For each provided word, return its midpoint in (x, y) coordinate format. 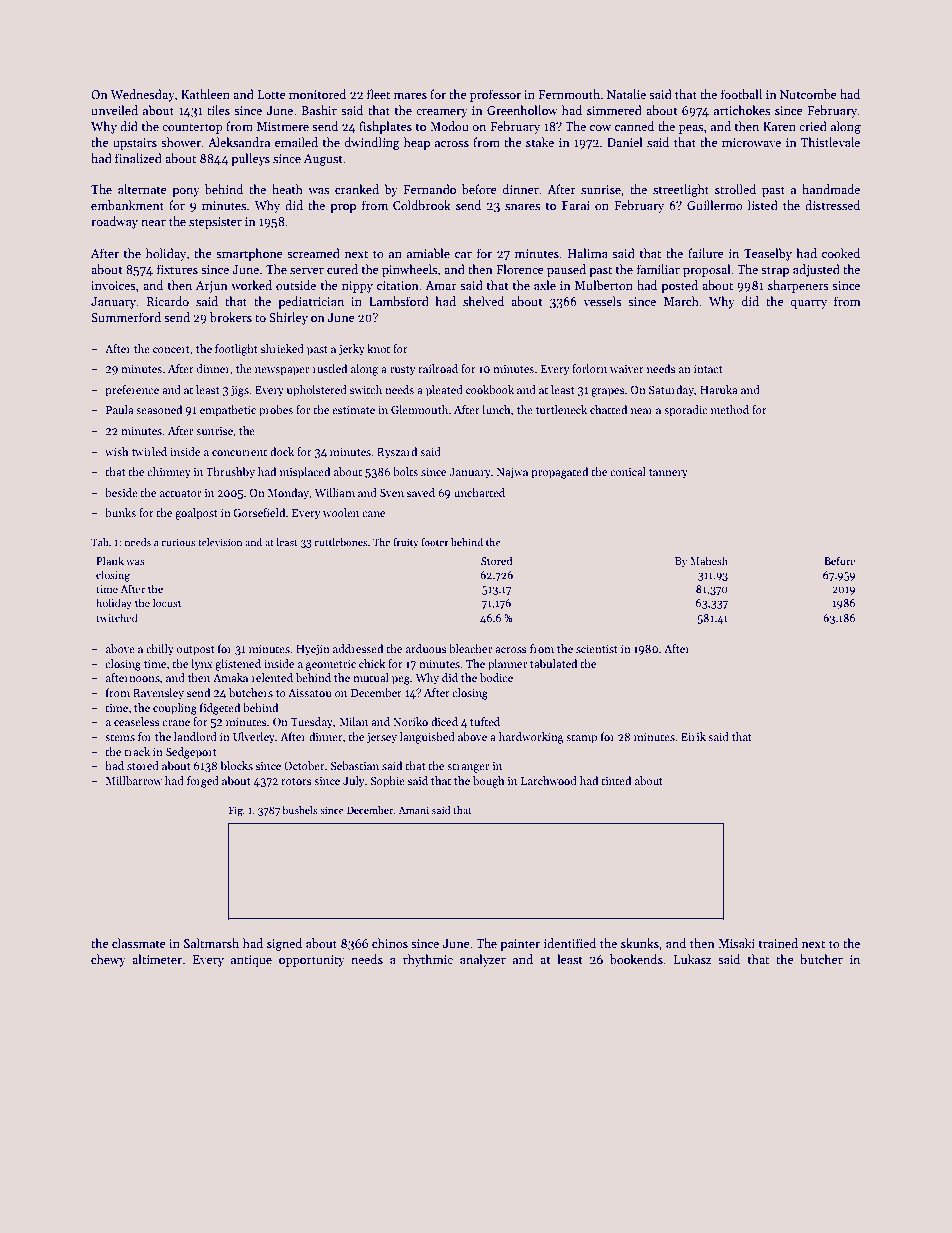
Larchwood (549, 780)
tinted (616, 780)
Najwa (512, 473)
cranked (357, 189)
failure (706, 253)
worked (251, 285)
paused (566, 270)
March (681, 301)
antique (251, 961)
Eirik (693, 736)
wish (116, 451)
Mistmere (283, 126)
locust (167, 602)
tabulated (553, 663)
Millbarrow (134, 780)
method (730, 409)
